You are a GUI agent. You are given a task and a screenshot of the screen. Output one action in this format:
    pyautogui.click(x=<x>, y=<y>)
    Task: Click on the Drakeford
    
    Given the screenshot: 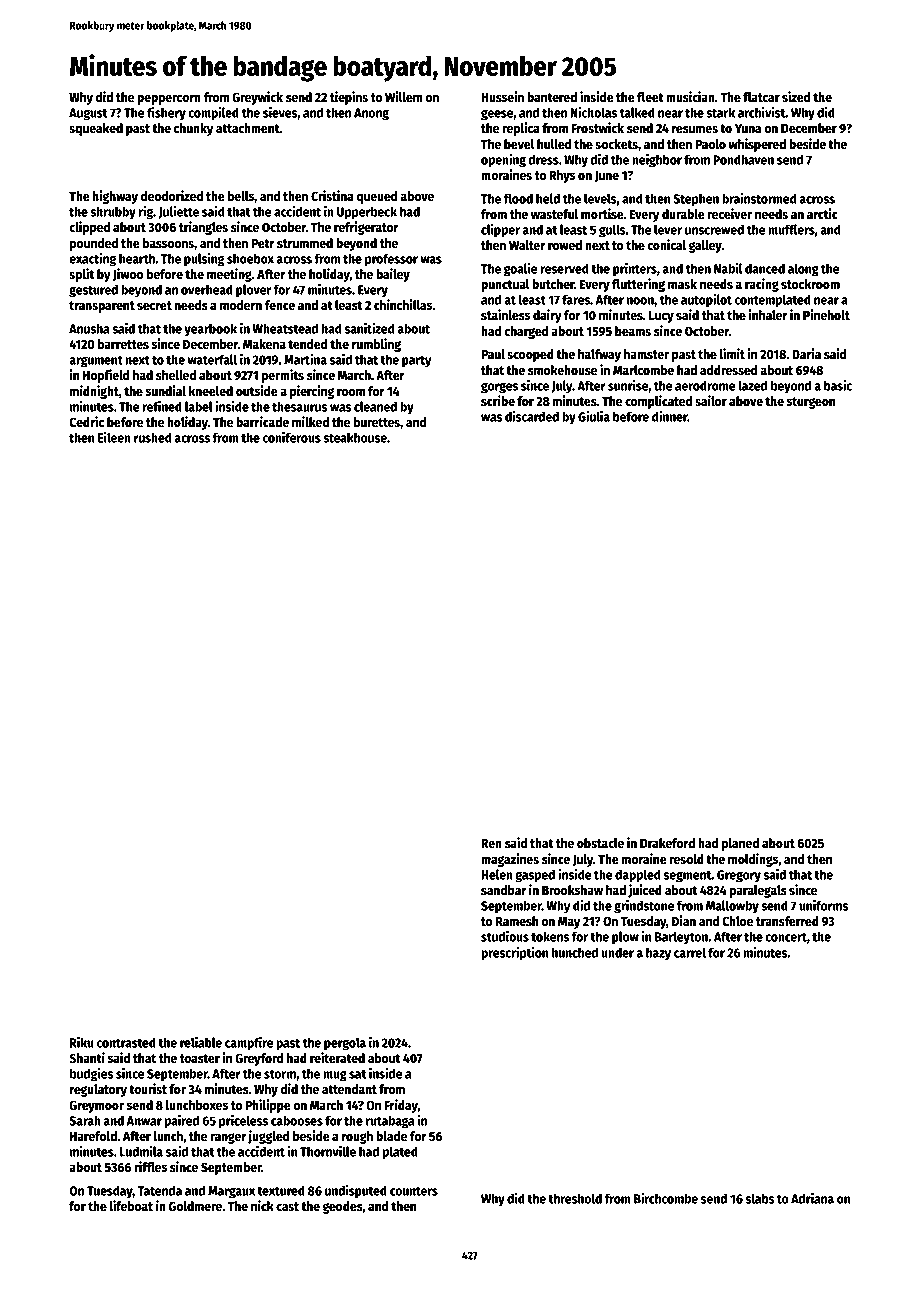 What is the action you would take?
    pyautogui.click(x=667, y=843)
